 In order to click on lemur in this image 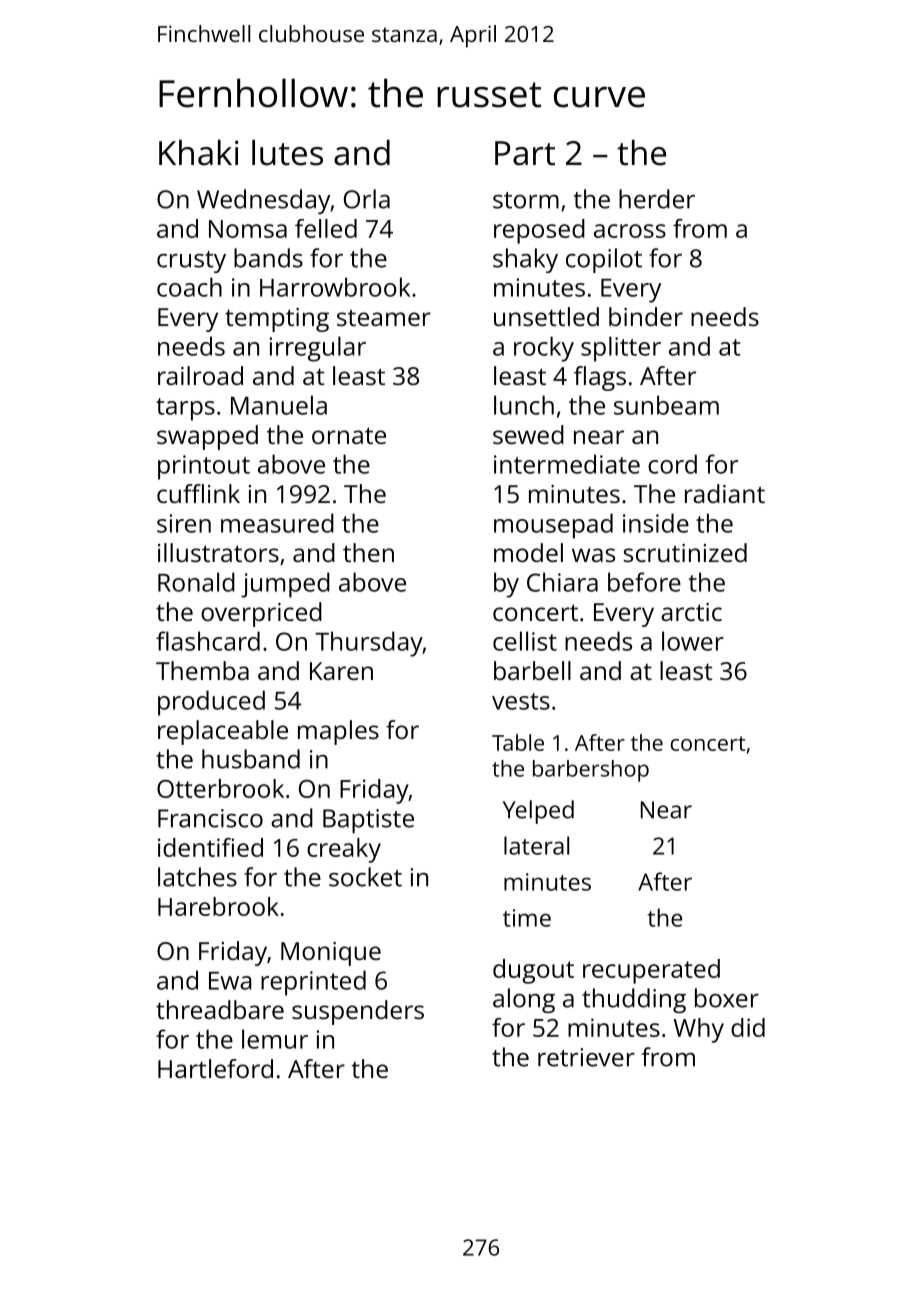, I will do `click(275, 1039)`.
